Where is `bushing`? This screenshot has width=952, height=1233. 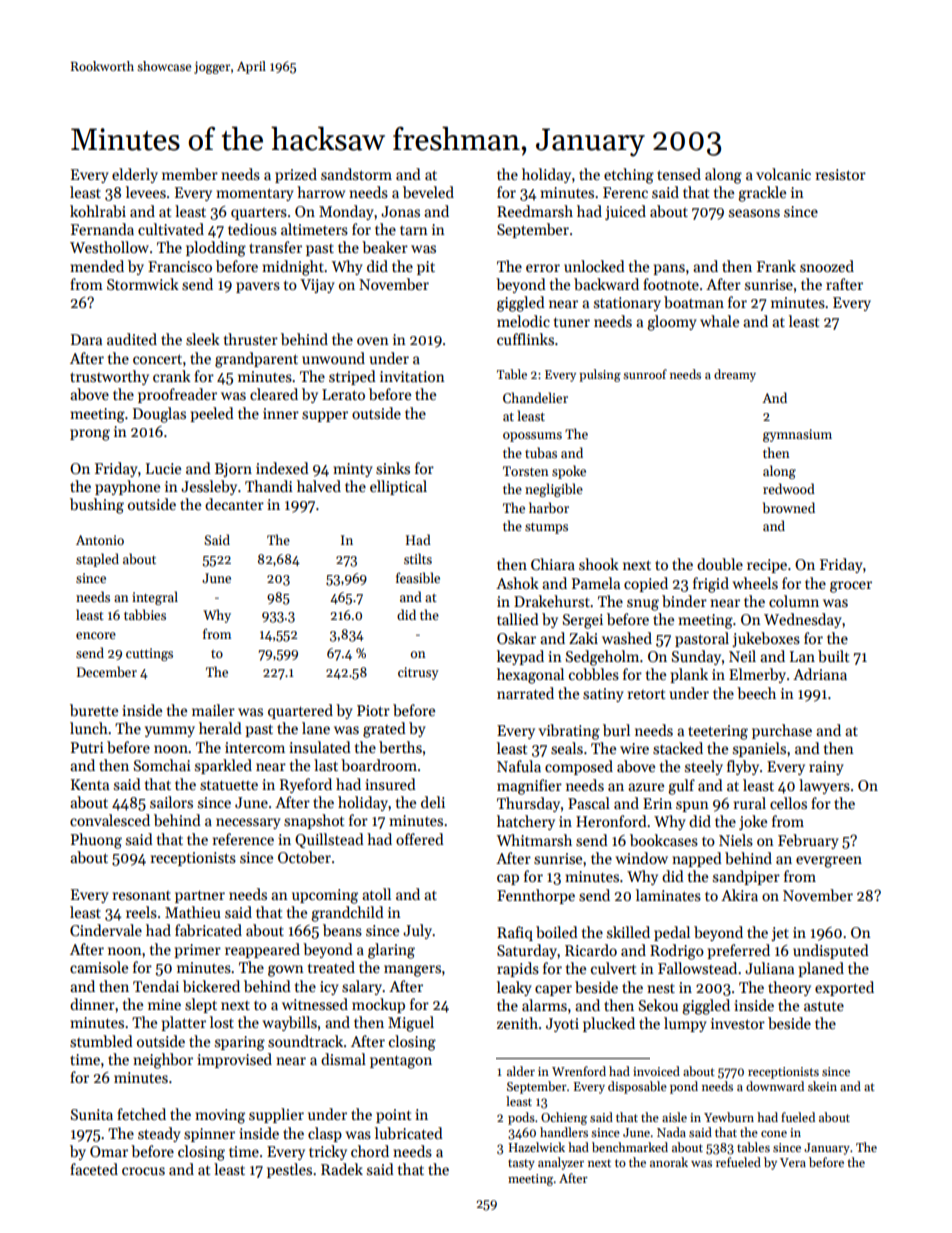
bushing is located at coordinates (97, 506).
